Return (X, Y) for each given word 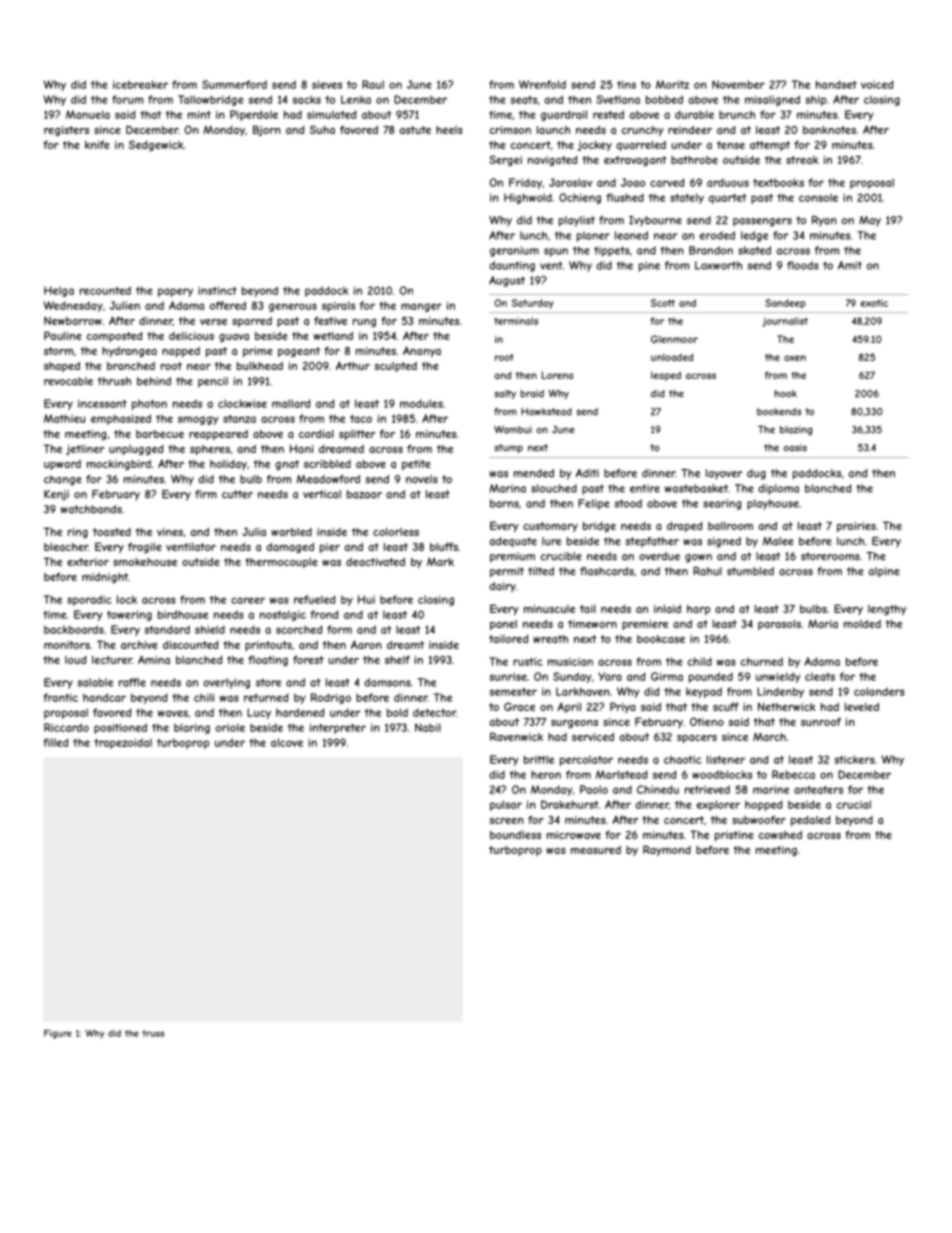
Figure (58, 1034)
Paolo (594, 789)
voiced (877, 84)
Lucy (259, 713)
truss (153, 1033)
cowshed (780, 835)
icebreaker (140, 84)
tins (626, 84)
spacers (697, 739)
